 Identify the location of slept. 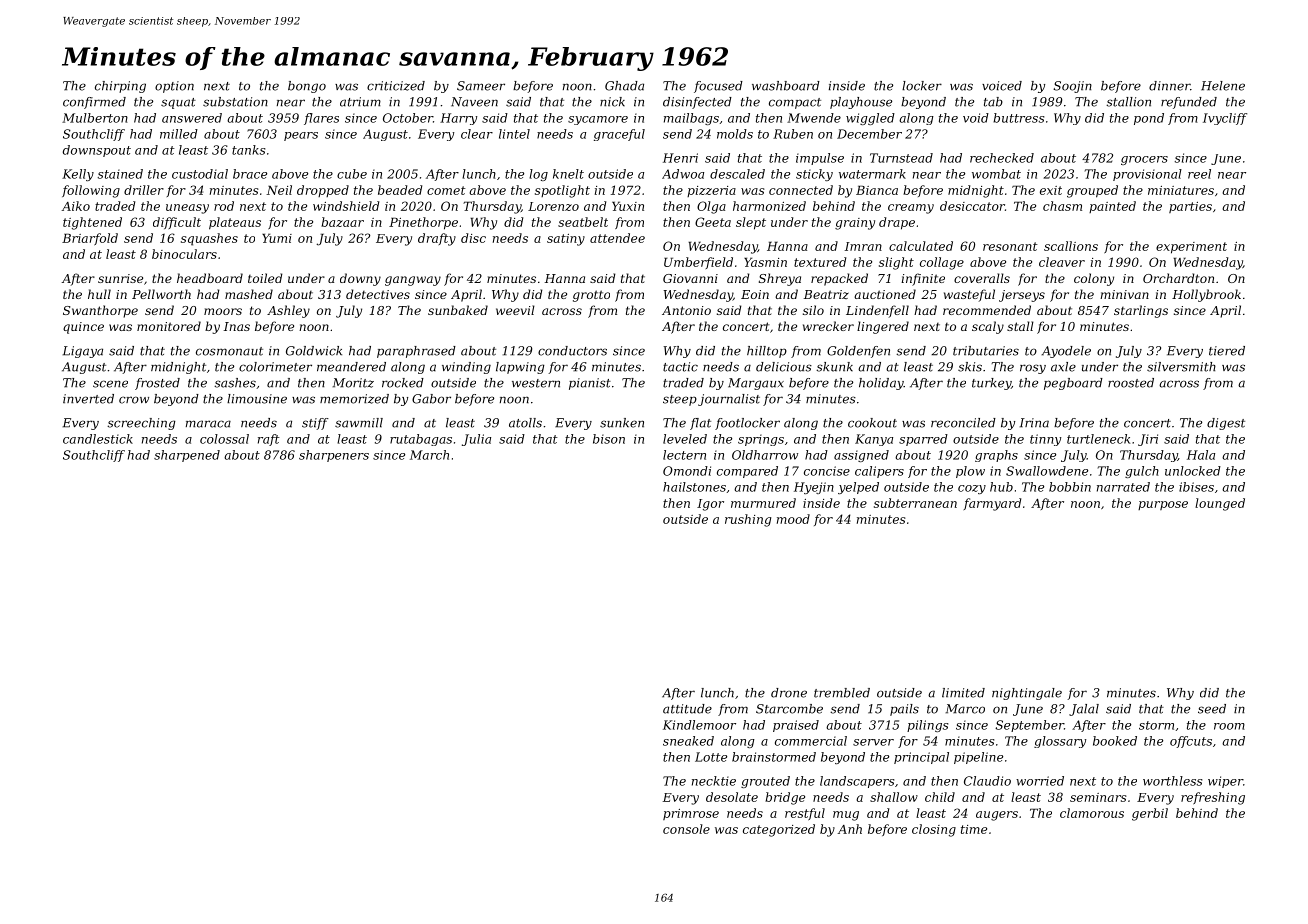
(751, 223).
